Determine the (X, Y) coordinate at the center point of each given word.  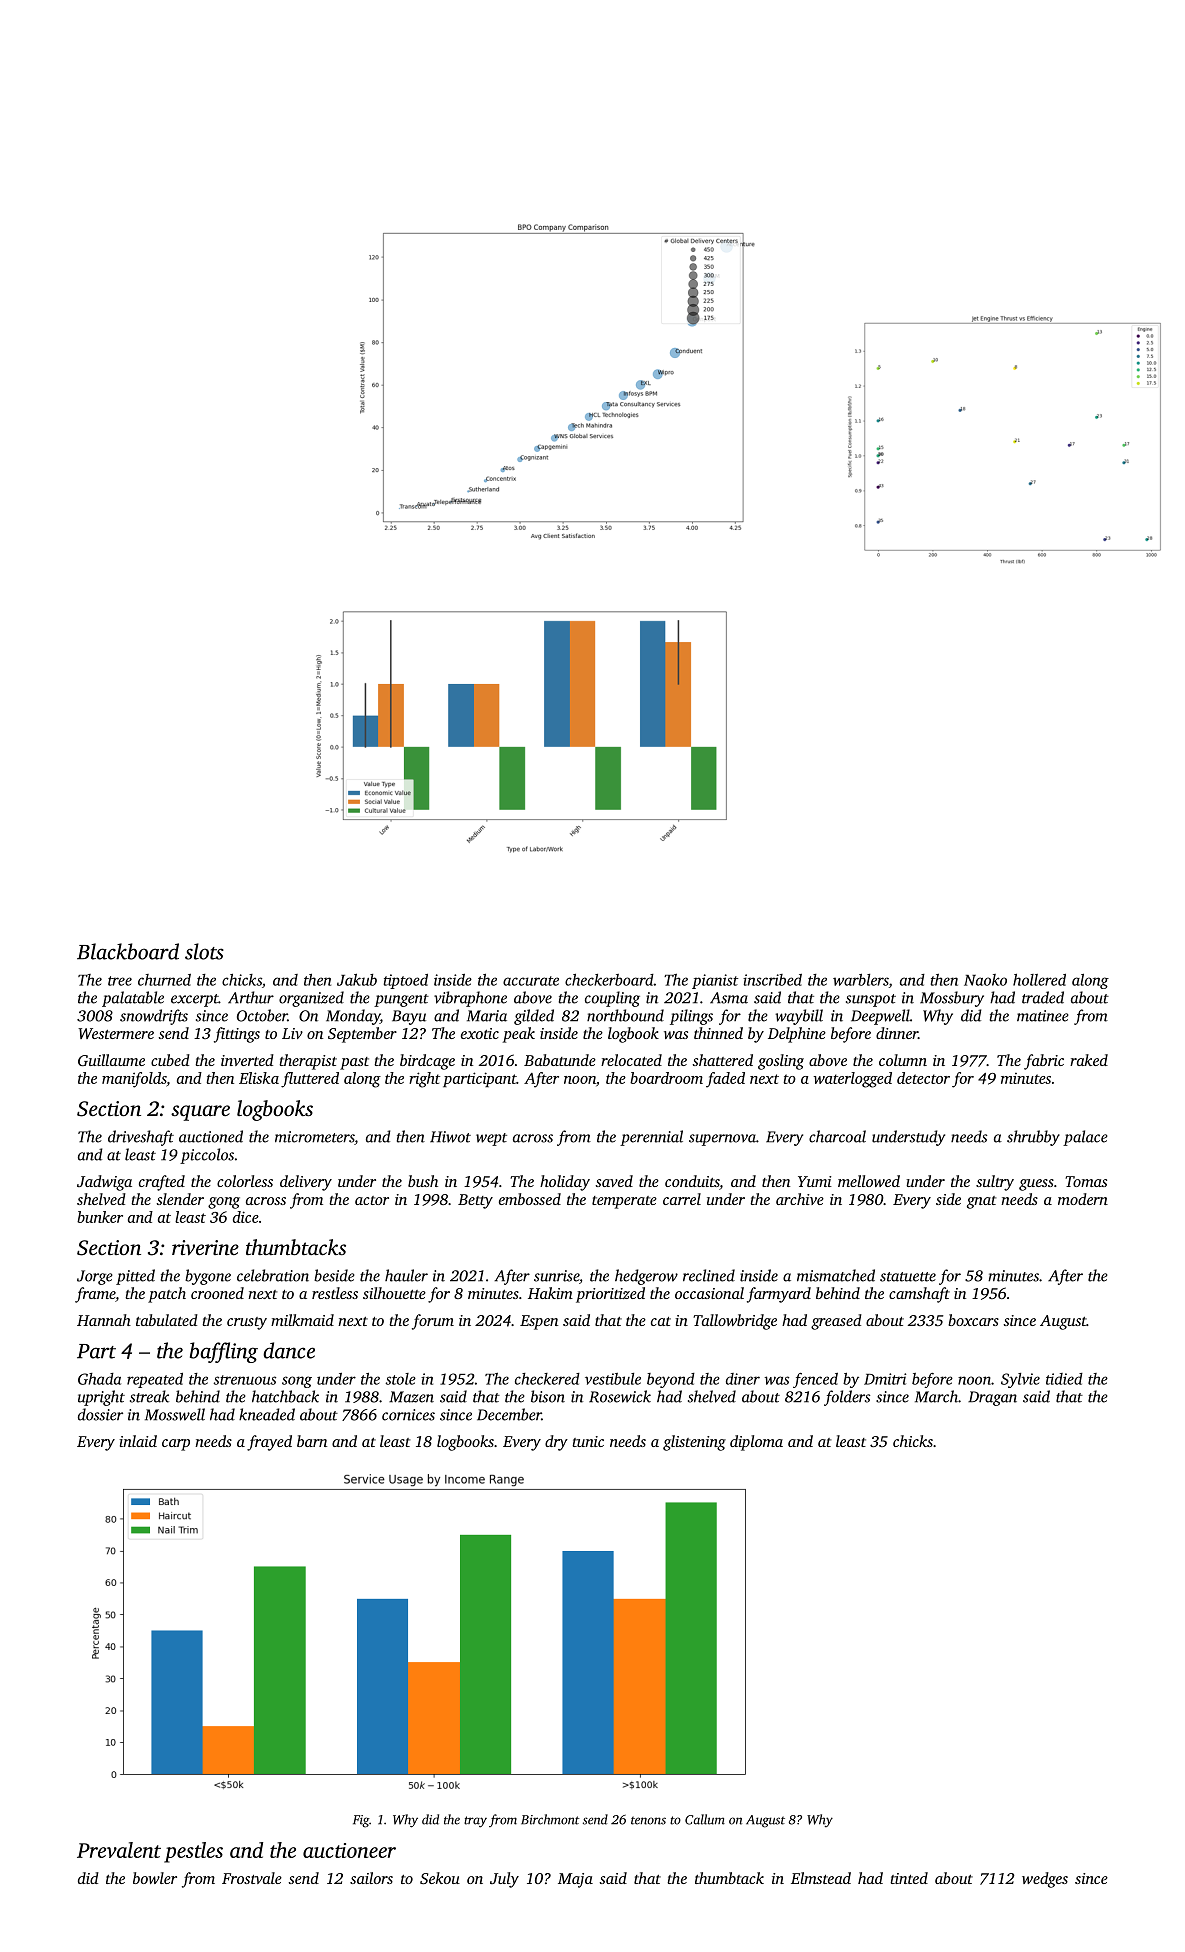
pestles (193, 1852)
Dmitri (885, 1379)
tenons (648, 1820)
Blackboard (128, 951)
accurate (531, 981)
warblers (861, 980)
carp (176, 1445)
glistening (694, 1443)
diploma (756, 1443)
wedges (1045, 1880)
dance (289, 1350)
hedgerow (646, 1277)
